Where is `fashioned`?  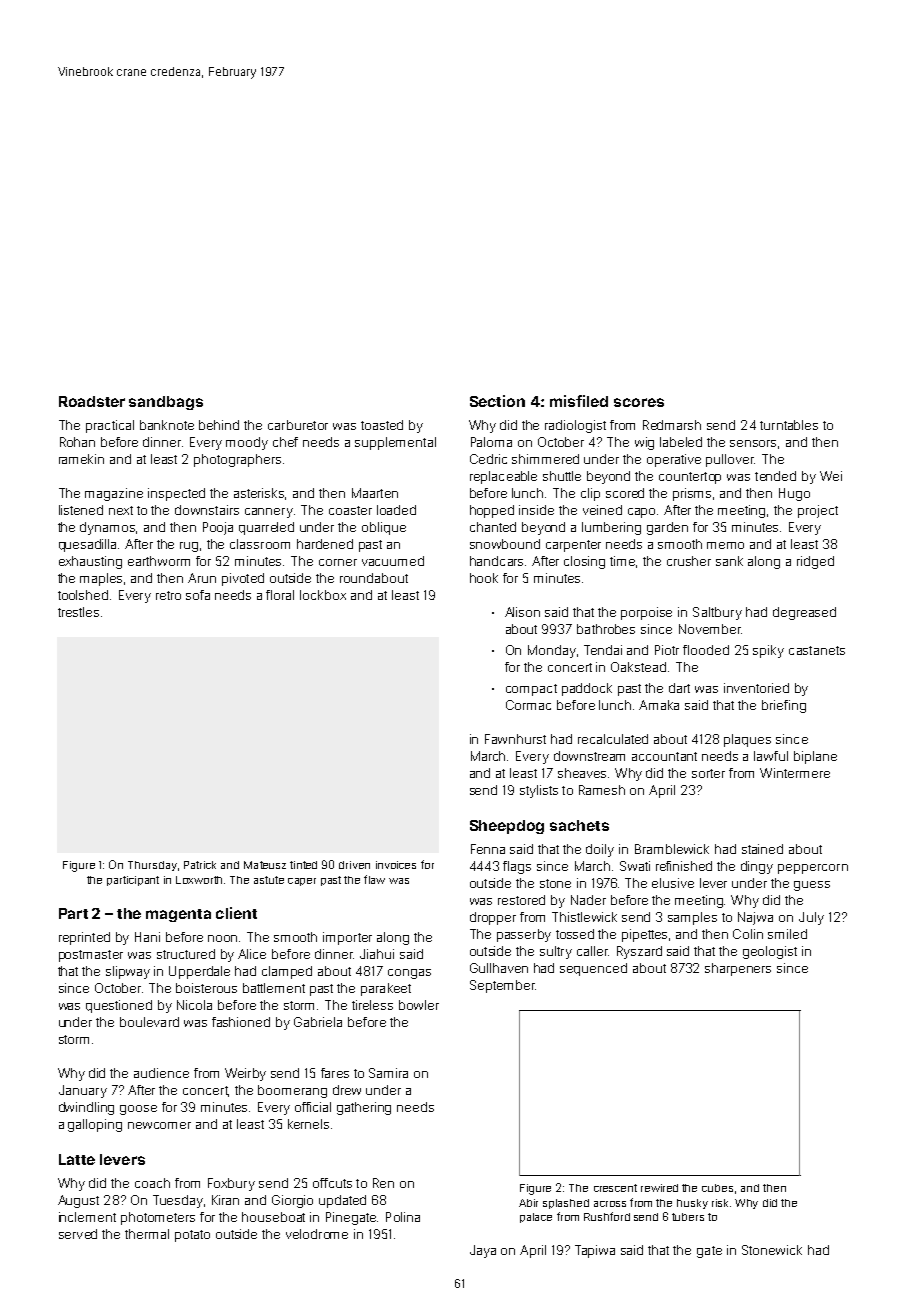
fashioned is located at coordinates (241, 1022).
